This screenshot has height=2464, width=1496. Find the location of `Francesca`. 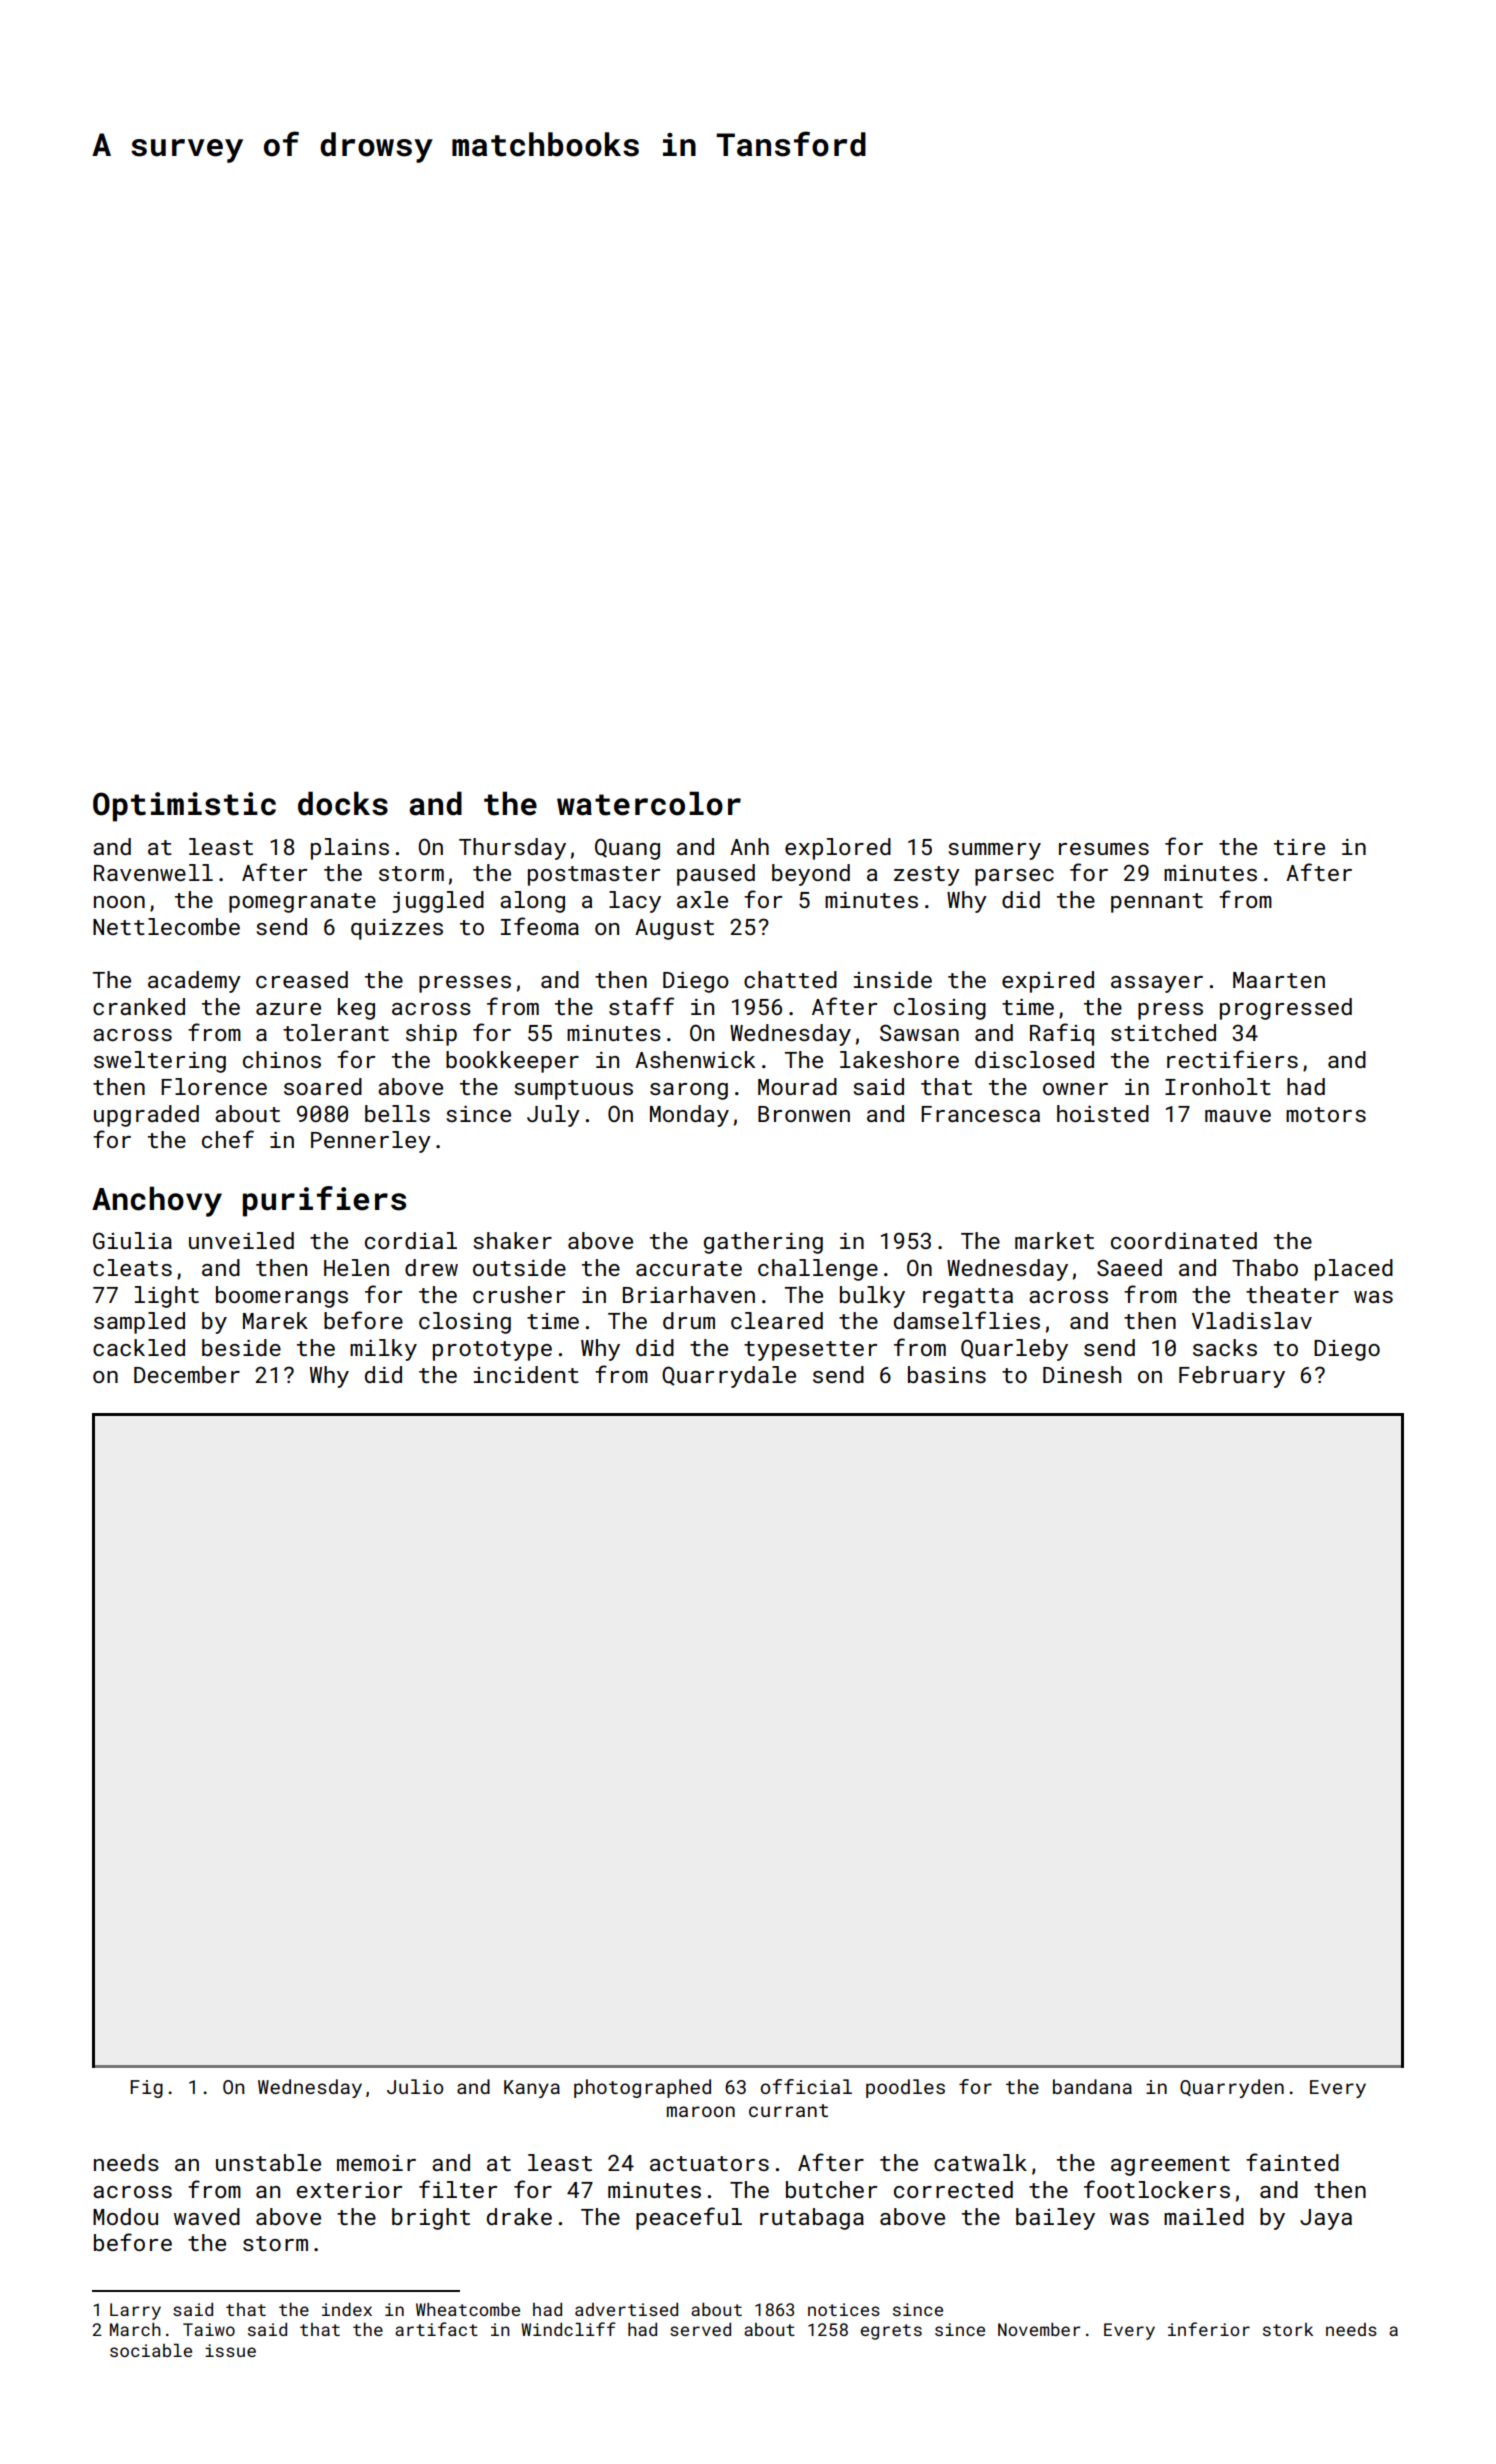

Francesca is located at coordinates (980, 1114).
